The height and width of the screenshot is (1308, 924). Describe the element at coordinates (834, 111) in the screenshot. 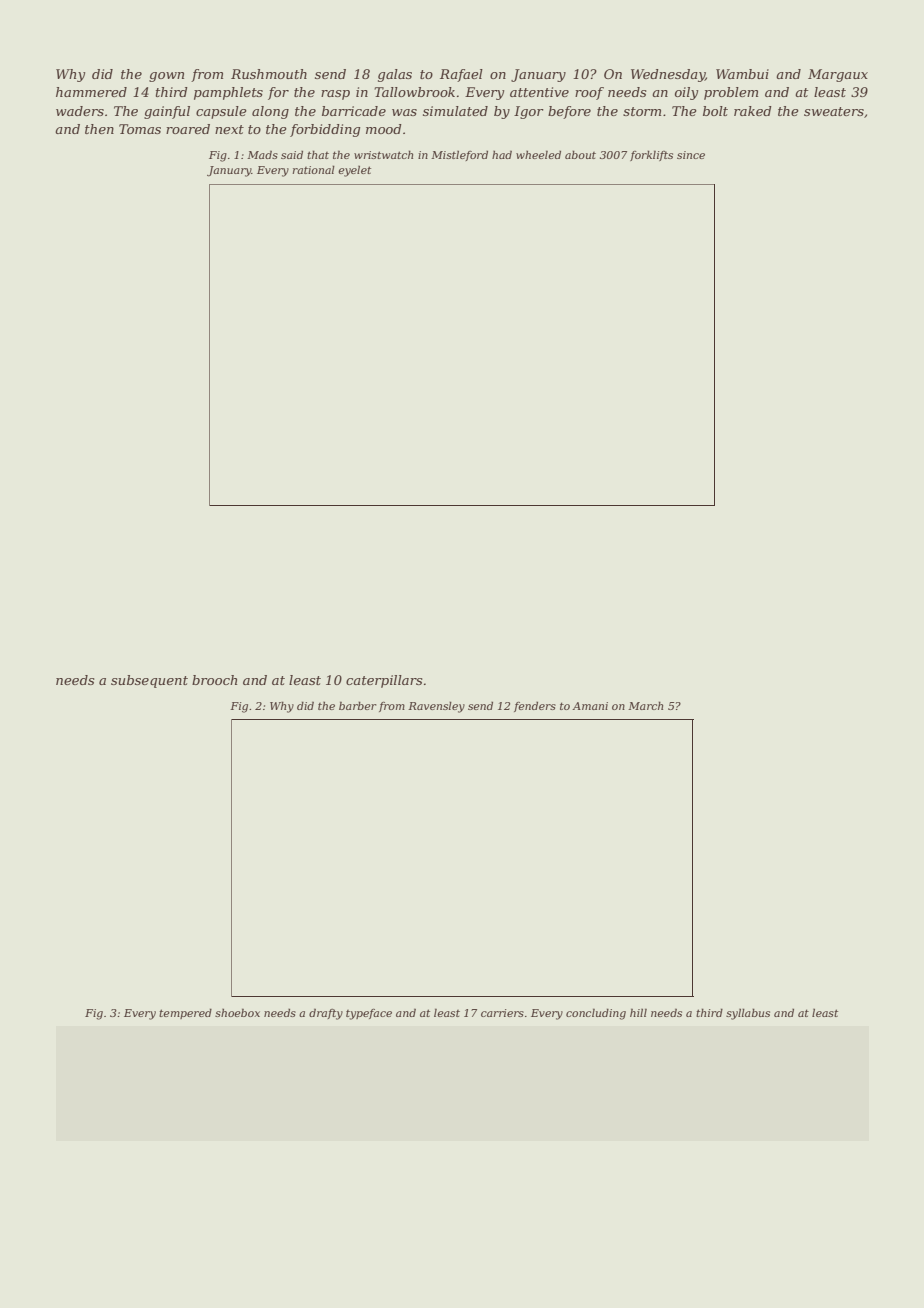

I see `sweaters` at that location.
